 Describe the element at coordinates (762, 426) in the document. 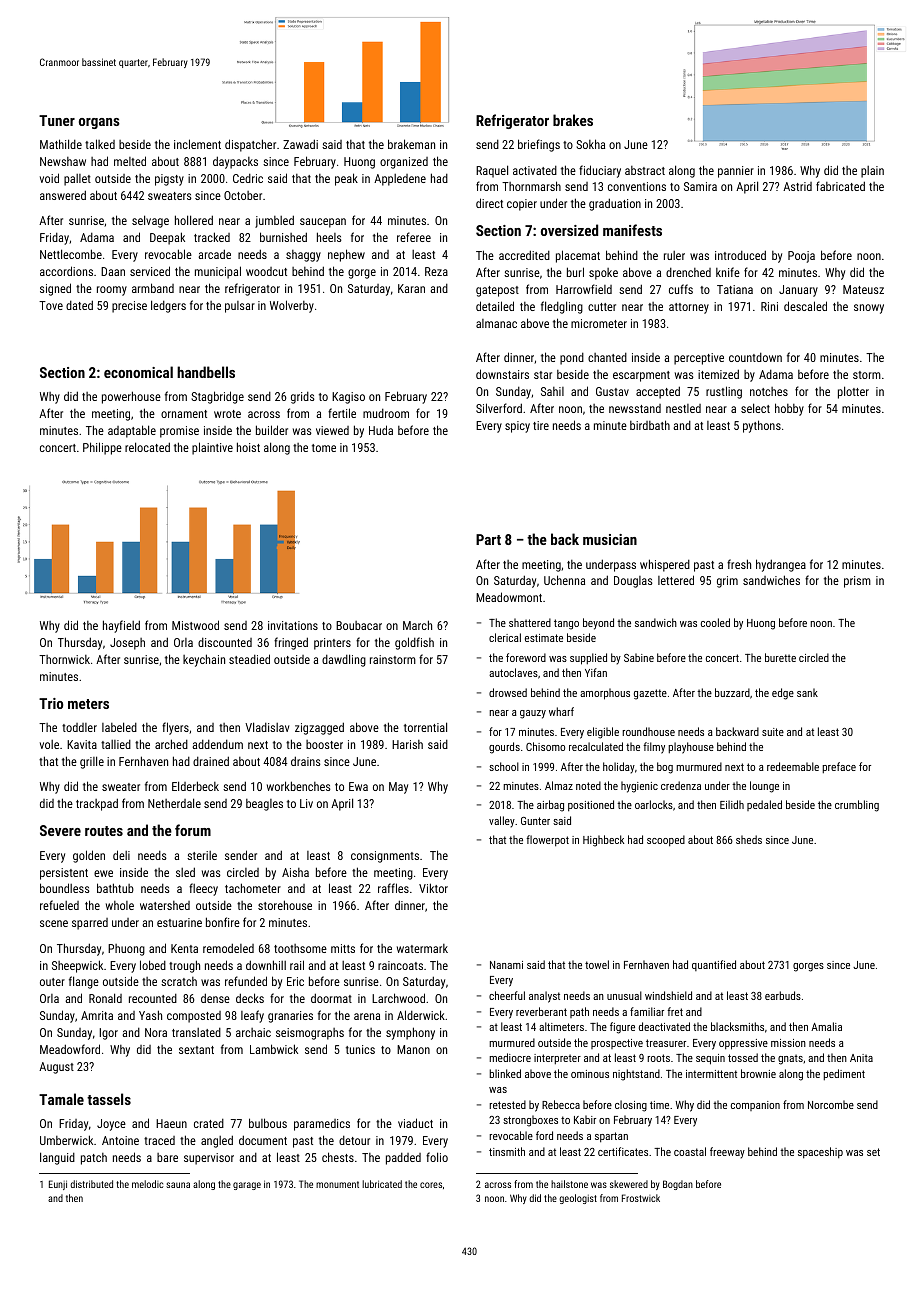

I see `pythons` at that location.
